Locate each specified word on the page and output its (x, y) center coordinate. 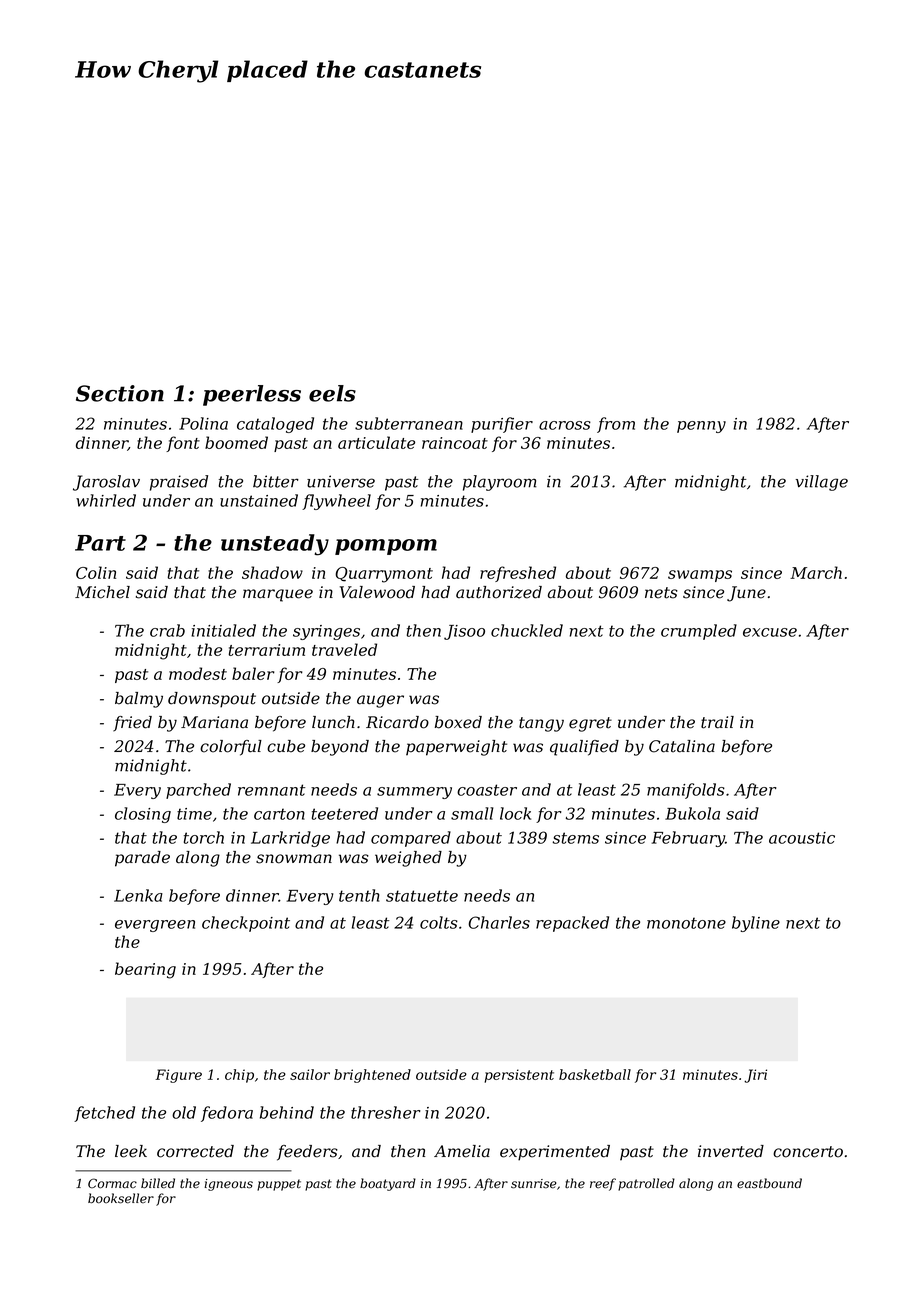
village (822, 483)
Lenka (138, 895)
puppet (279, 1185)
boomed (236, 442)
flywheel (336, 502)
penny (701, 427)
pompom (386, 547)
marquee (278, 595)
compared (411, 839)
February (688, 839)
